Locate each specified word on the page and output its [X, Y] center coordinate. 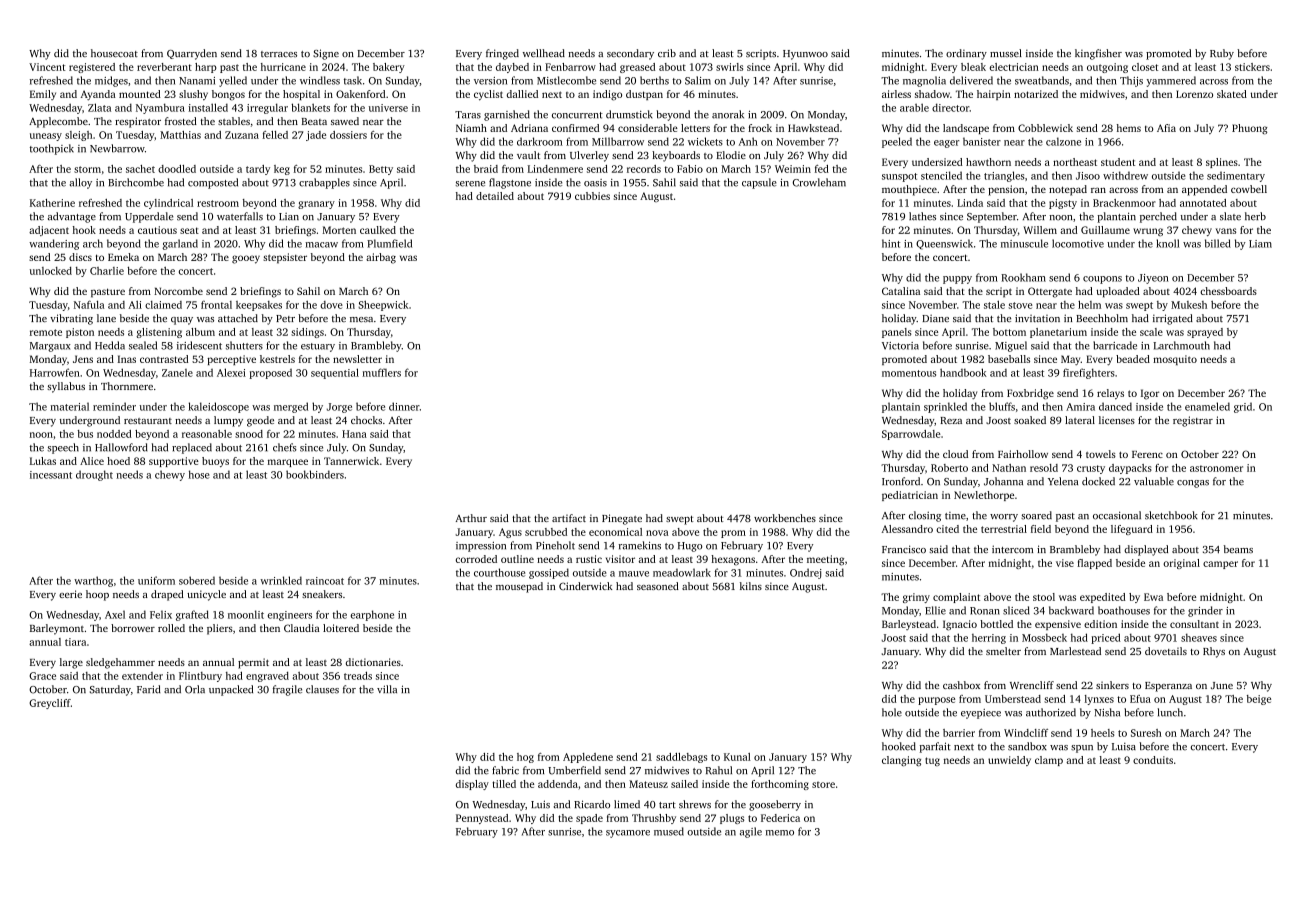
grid [1243, 407]
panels [897, 333]
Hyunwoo [805, 55]
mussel [1006, 53]
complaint [956, 598]
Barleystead [909, 625]
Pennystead [482, 819]
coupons [1102, 280]
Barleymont [57, 629]
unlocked [51, 271]
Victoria [900, 346]
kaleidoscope [218, 407]
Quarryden [192, 54]
